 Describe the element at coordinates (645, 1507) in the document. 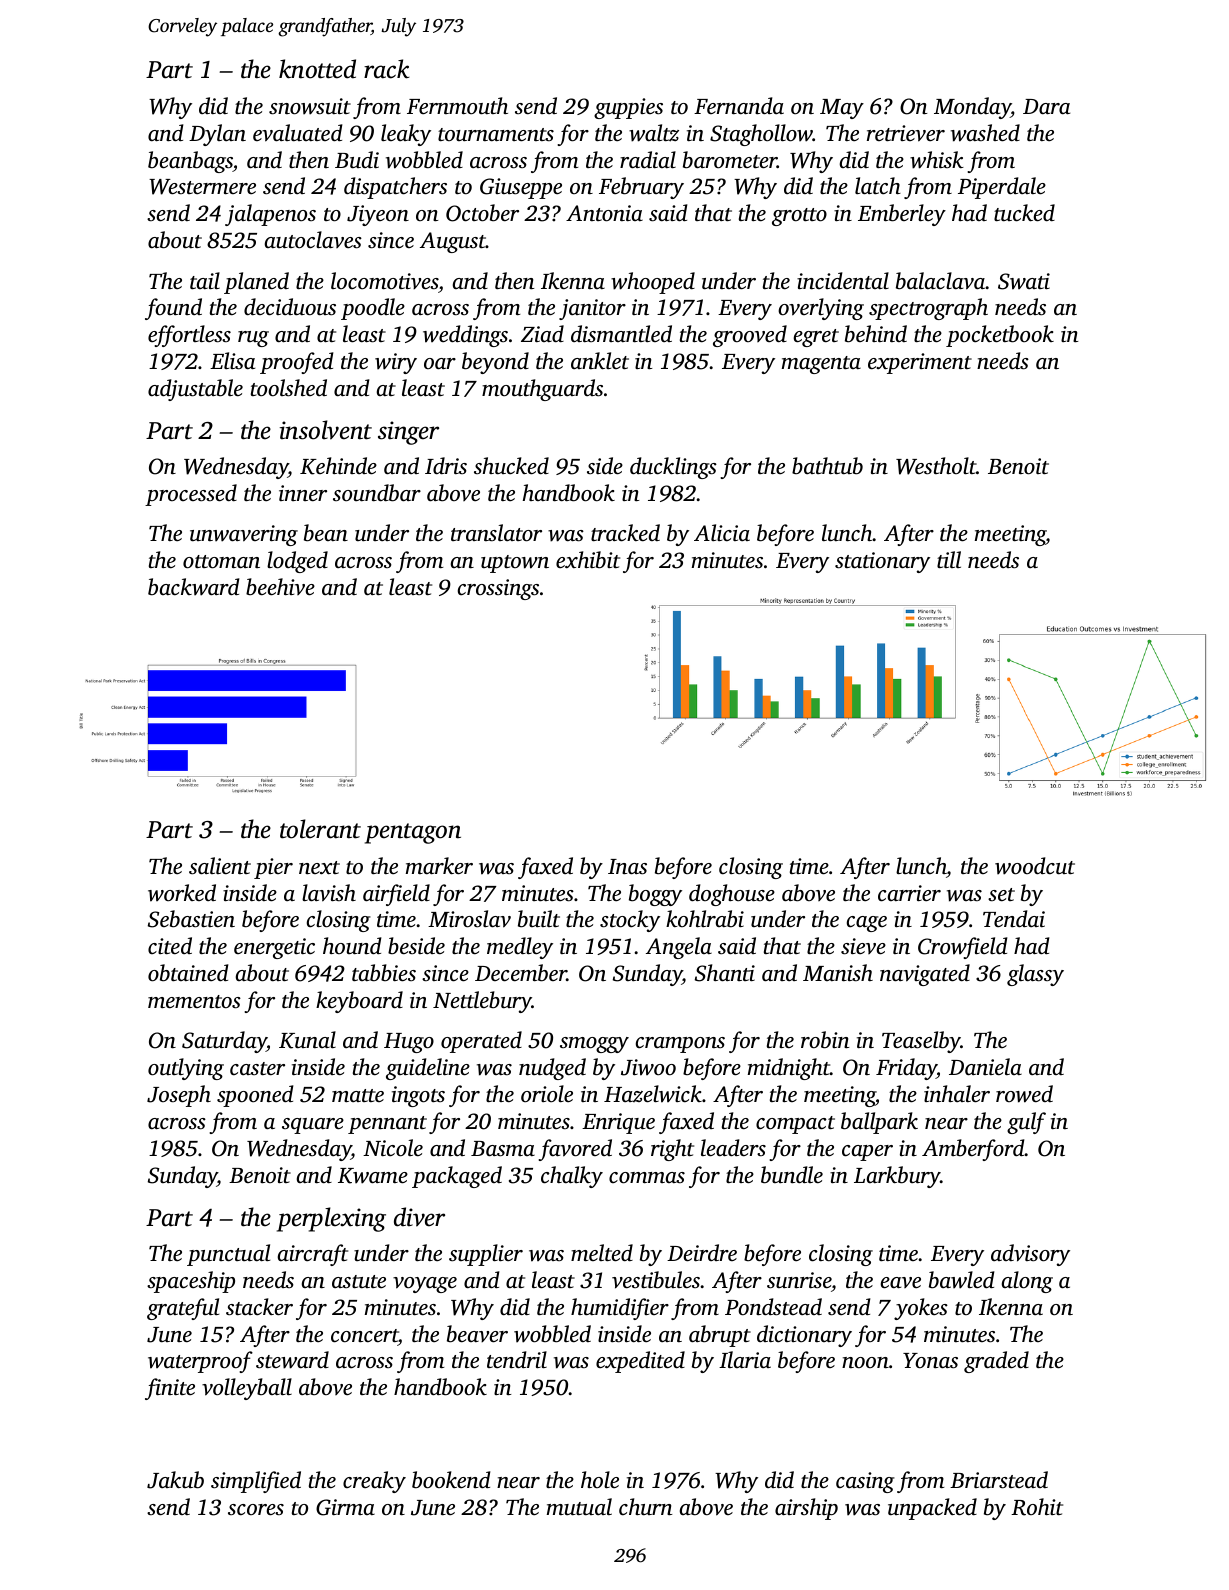

I see `churn` at that location.
